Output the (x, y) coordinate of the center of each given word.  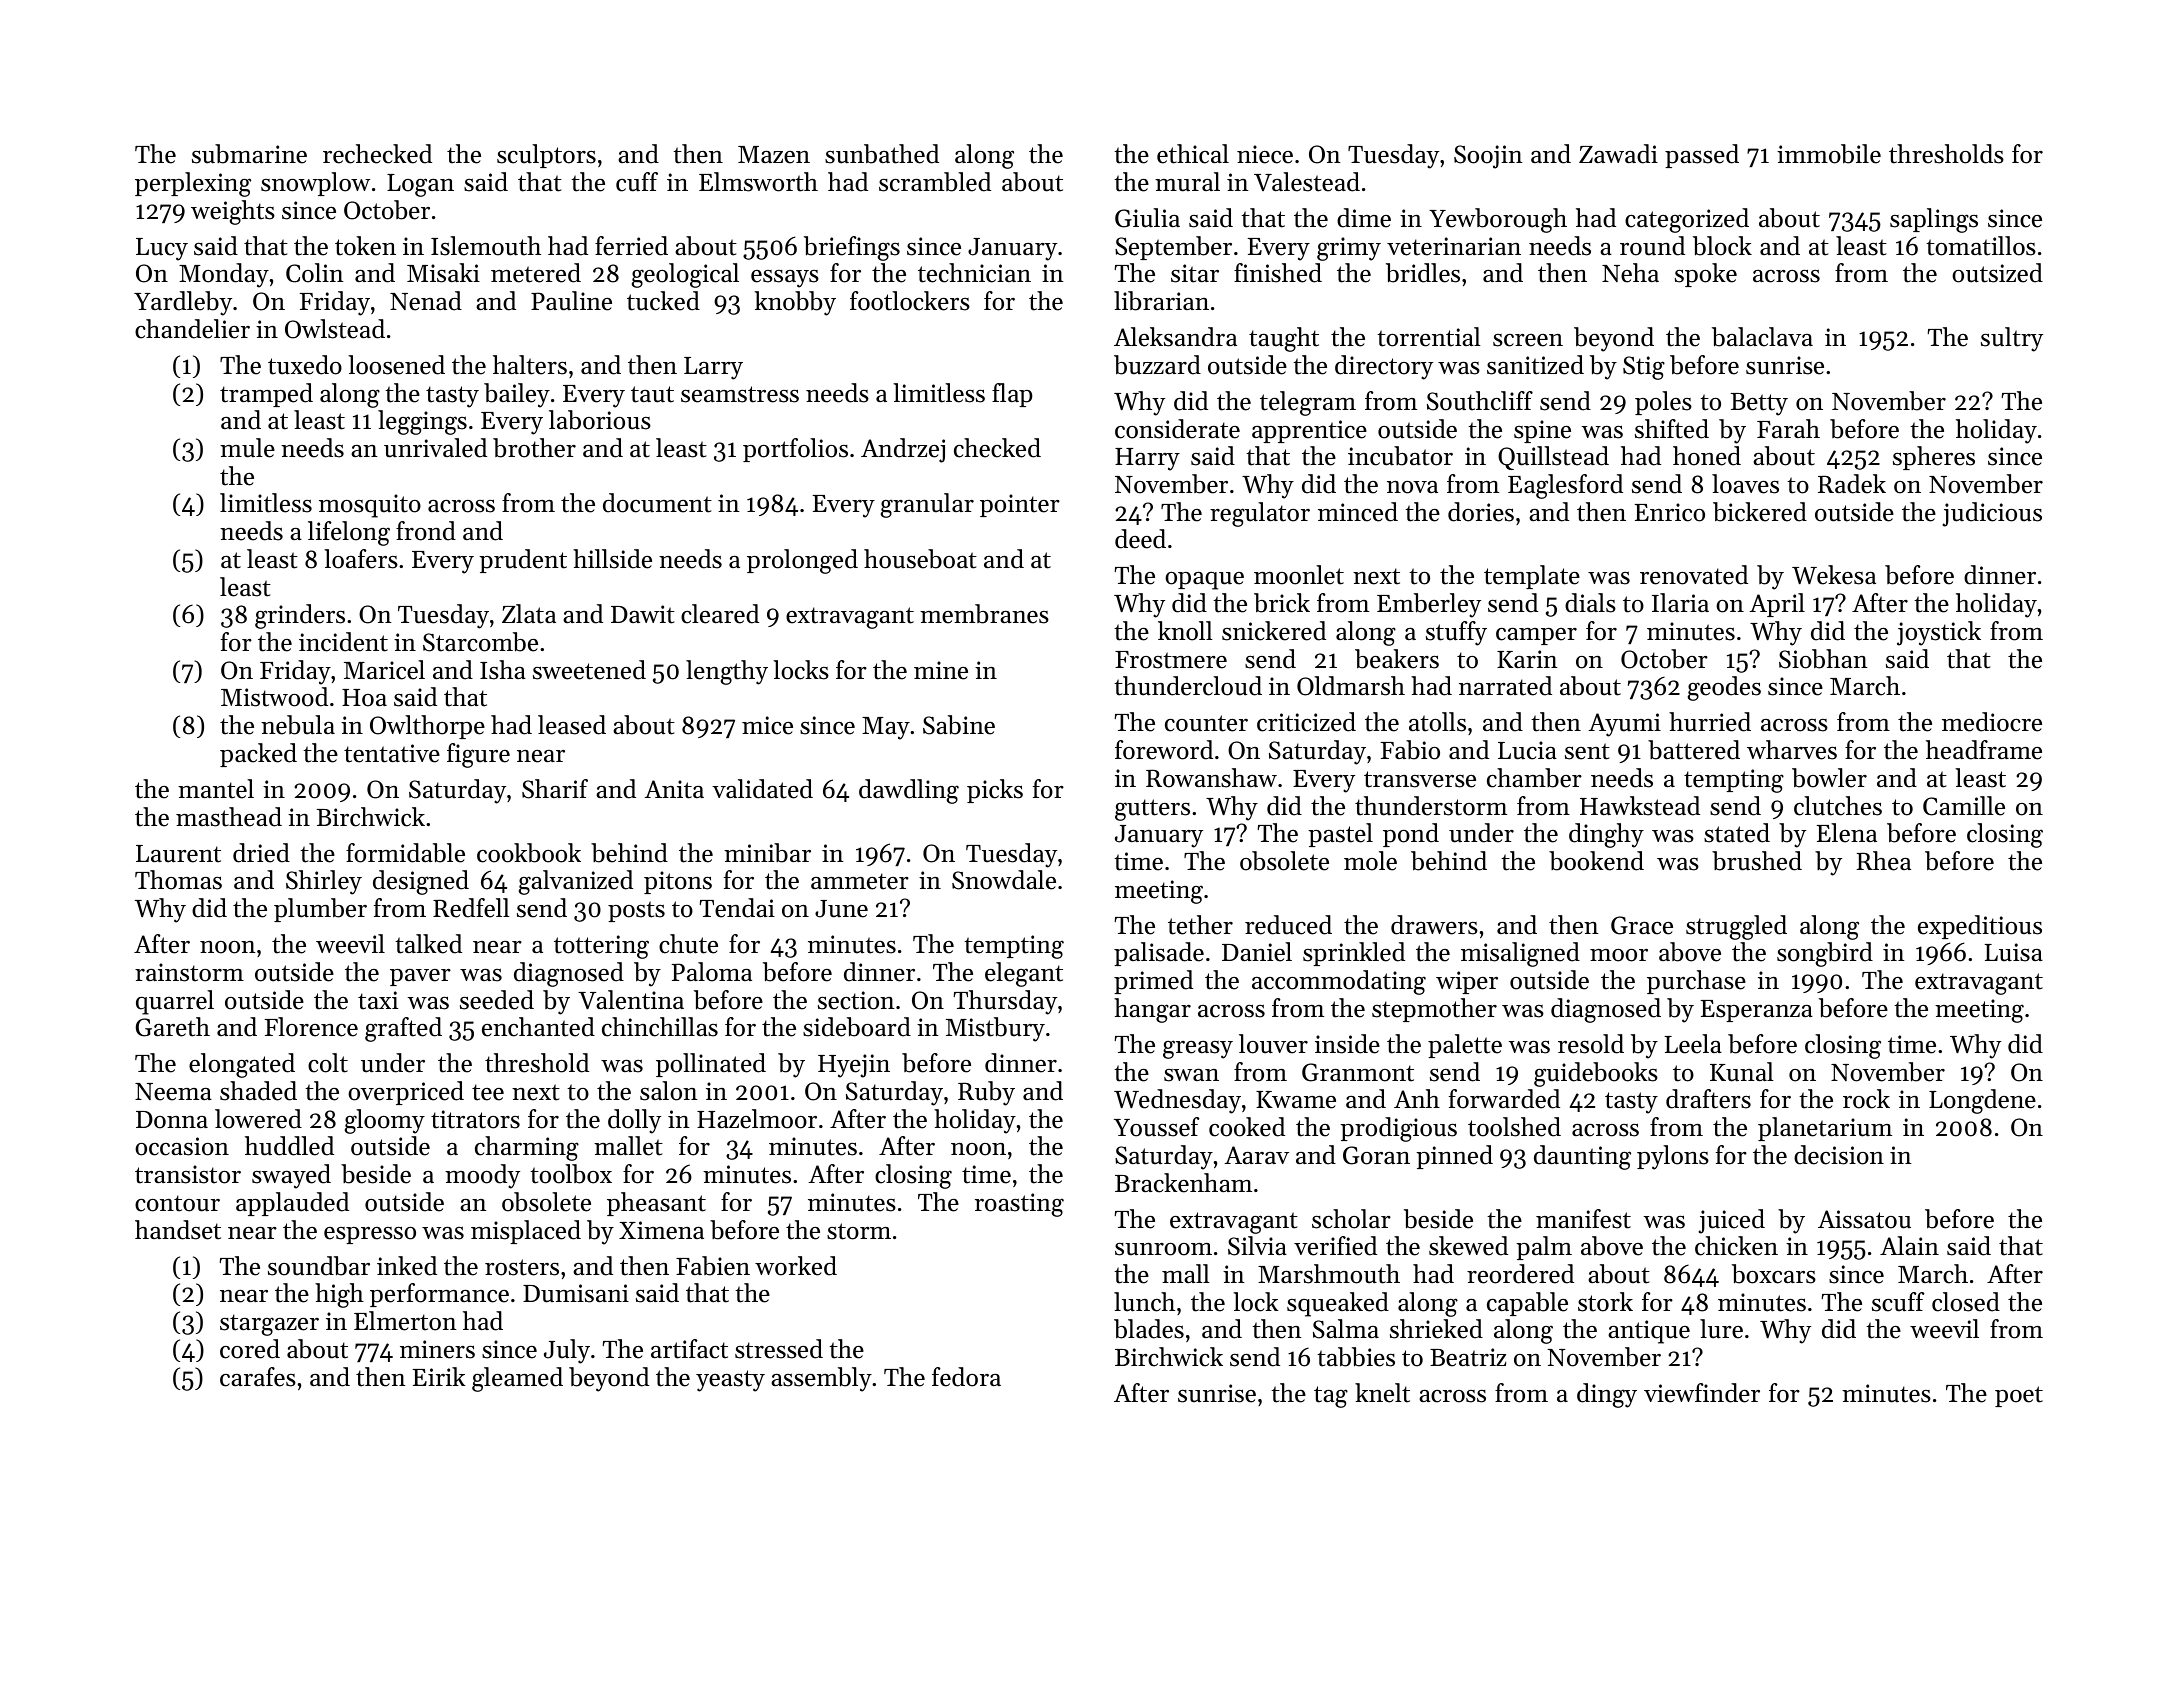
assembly (821, 1379)
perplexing (193, 184)
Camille (1964, 806)
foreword (1164, 750)
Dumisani (576, 1293)
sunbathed (882, 154)
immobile (1829, 154)
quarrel (175, 1002)
